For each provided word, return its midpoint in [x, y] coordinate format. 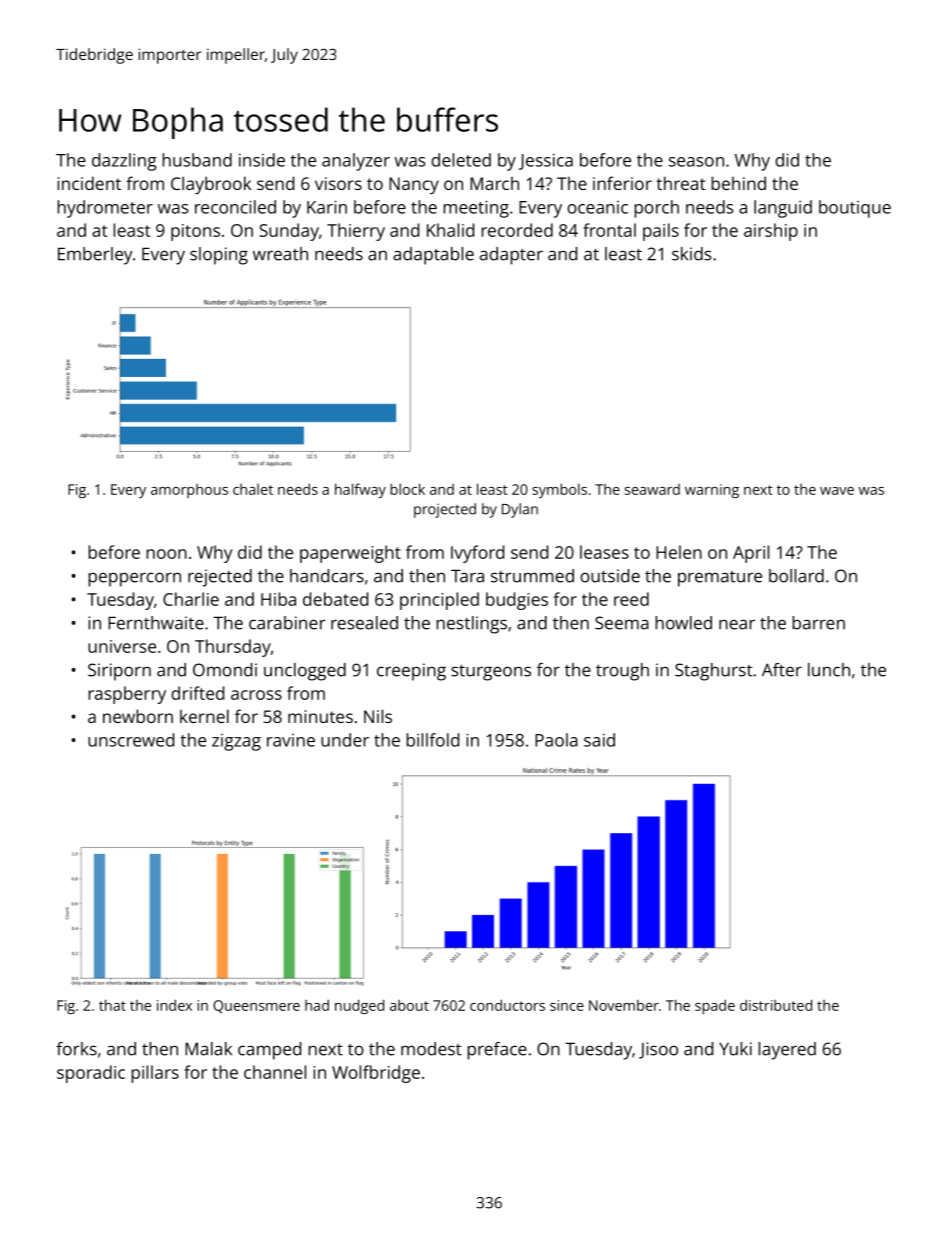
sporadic [91, 1074]
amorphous [189, 491]
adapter [511, 256]
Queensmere [256, 1006]
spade [715, 1006]
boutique [855, 209]
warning [712, 491]
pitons [195, 232]
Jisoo [658, 1050]
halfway [360, 490]
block [407, 489]
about [409, 1005]
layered [787, 1051]
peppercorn [134, 579]
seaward [652, 489]
